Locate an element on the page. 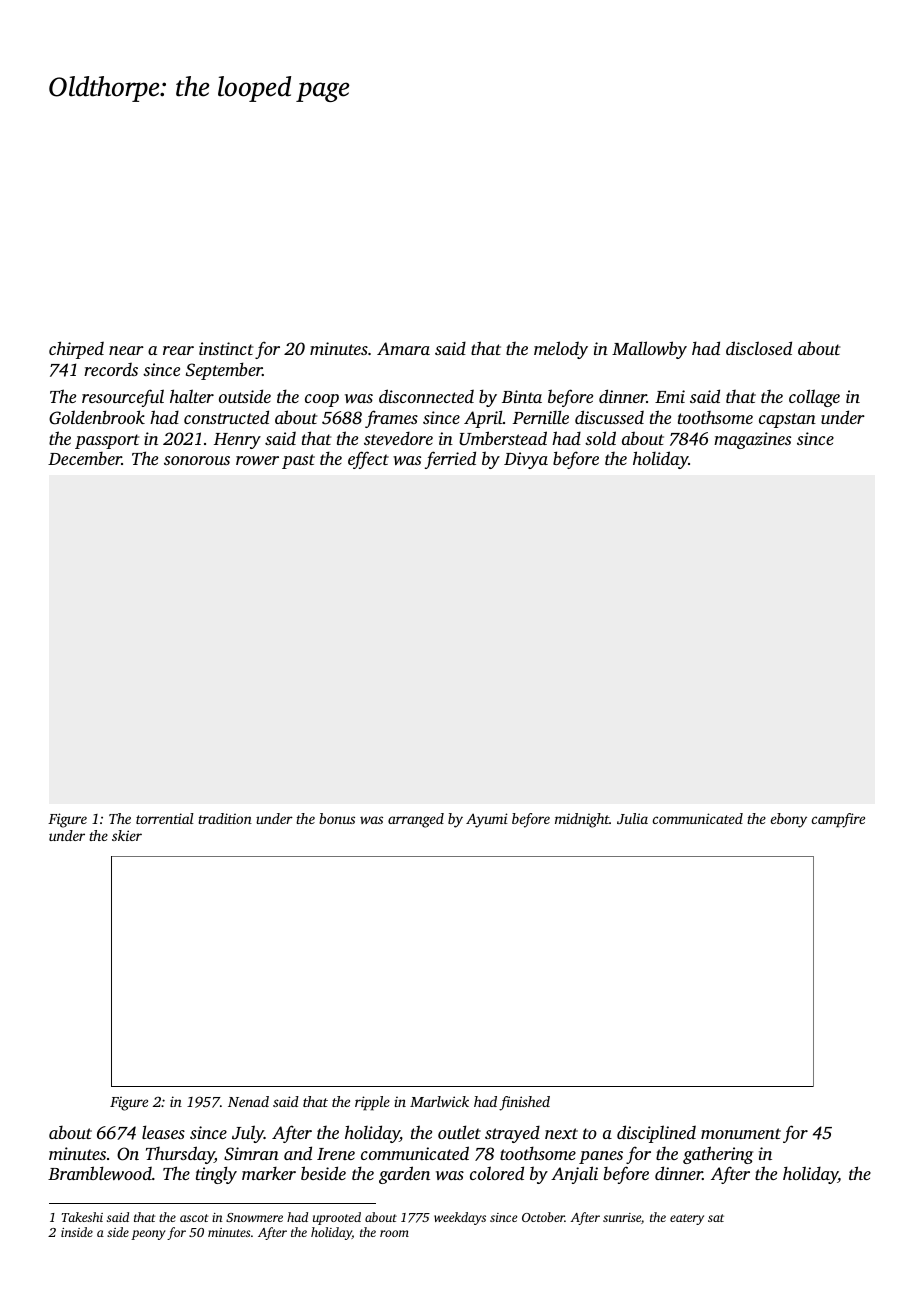 The image size is (924, 1314). rower is located at coordinates (257, 460).
